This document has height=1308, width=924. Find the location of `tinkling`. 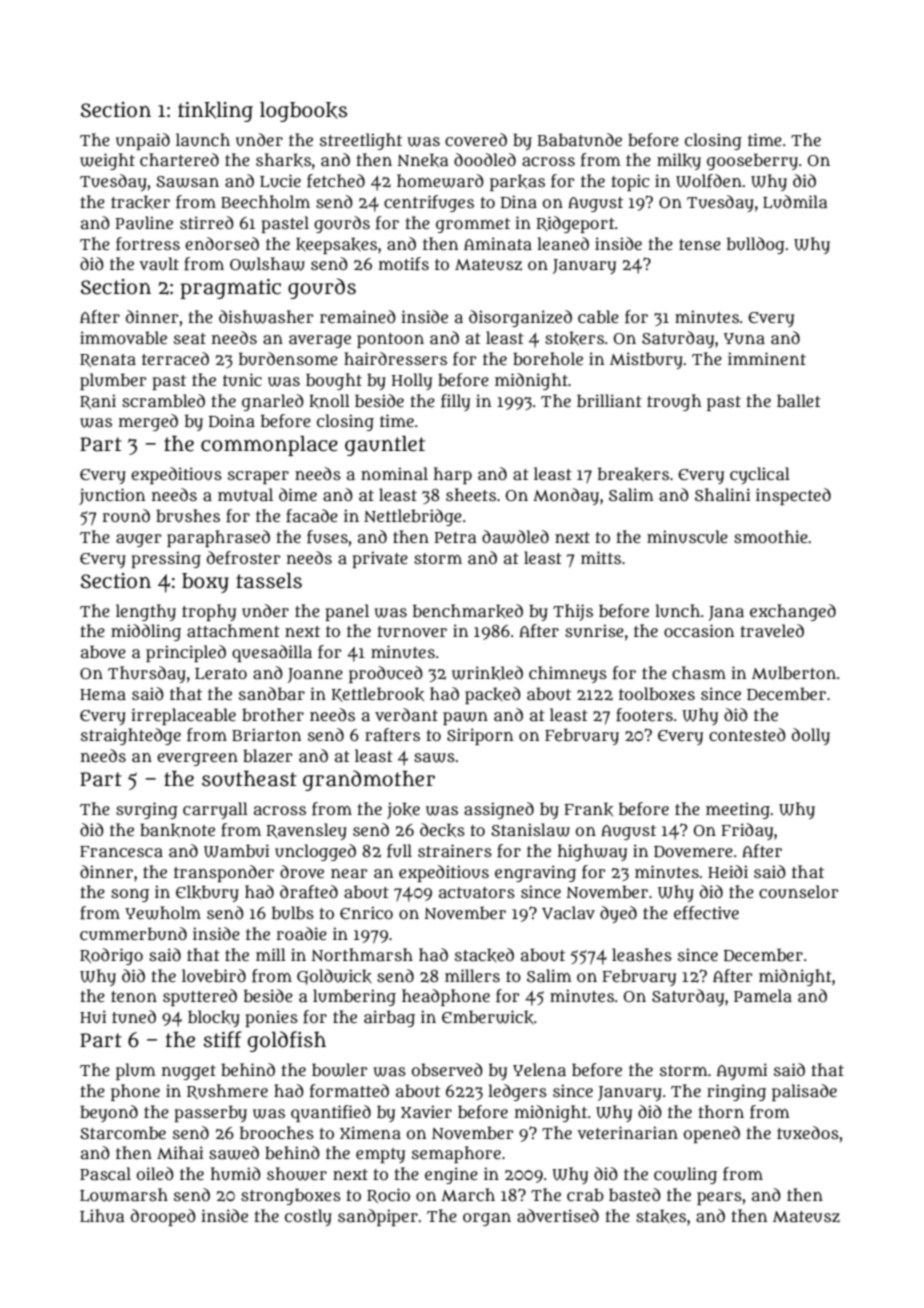

tinkling is located at coordinates (215, 112).
